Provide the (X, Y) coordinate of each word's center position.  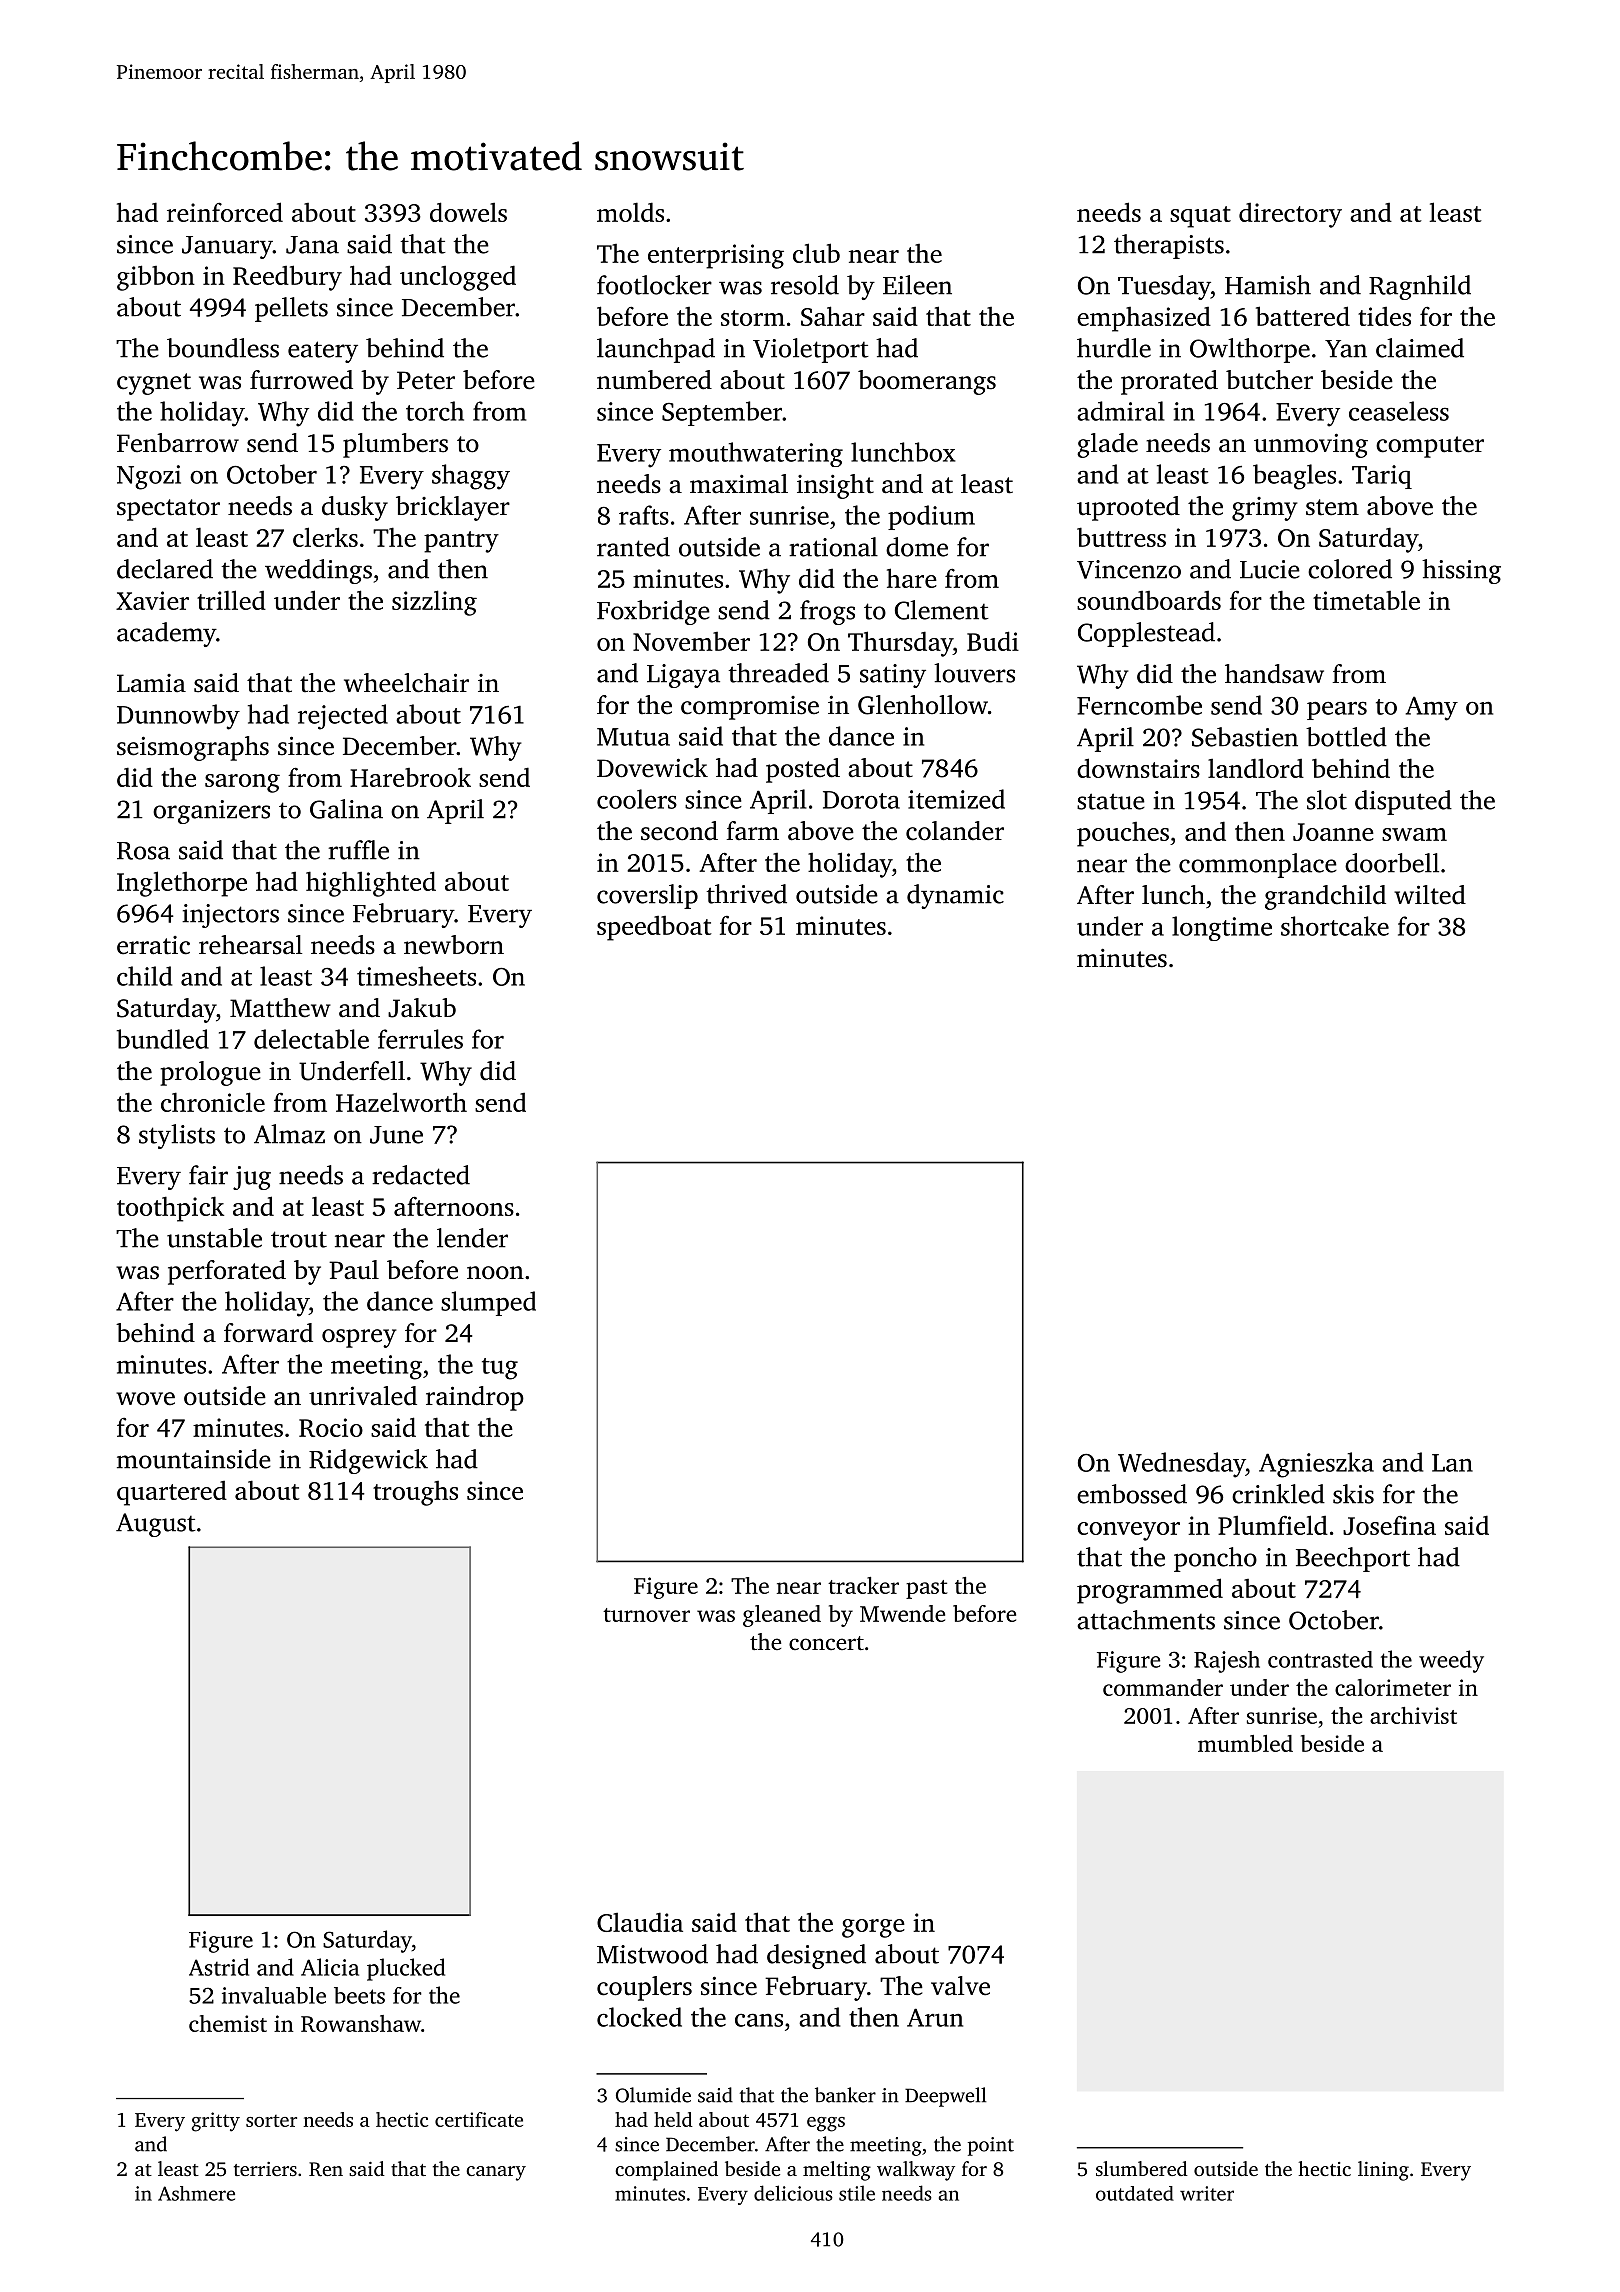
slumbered (1142, 2168)
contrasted (1320, 1659)
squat (1200, 217)
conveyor (1128, 1531)
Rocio (331, 1427)
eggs (826, 2124)
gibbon (156, 278)
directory (1290, 215)
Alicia (330, 1967)
